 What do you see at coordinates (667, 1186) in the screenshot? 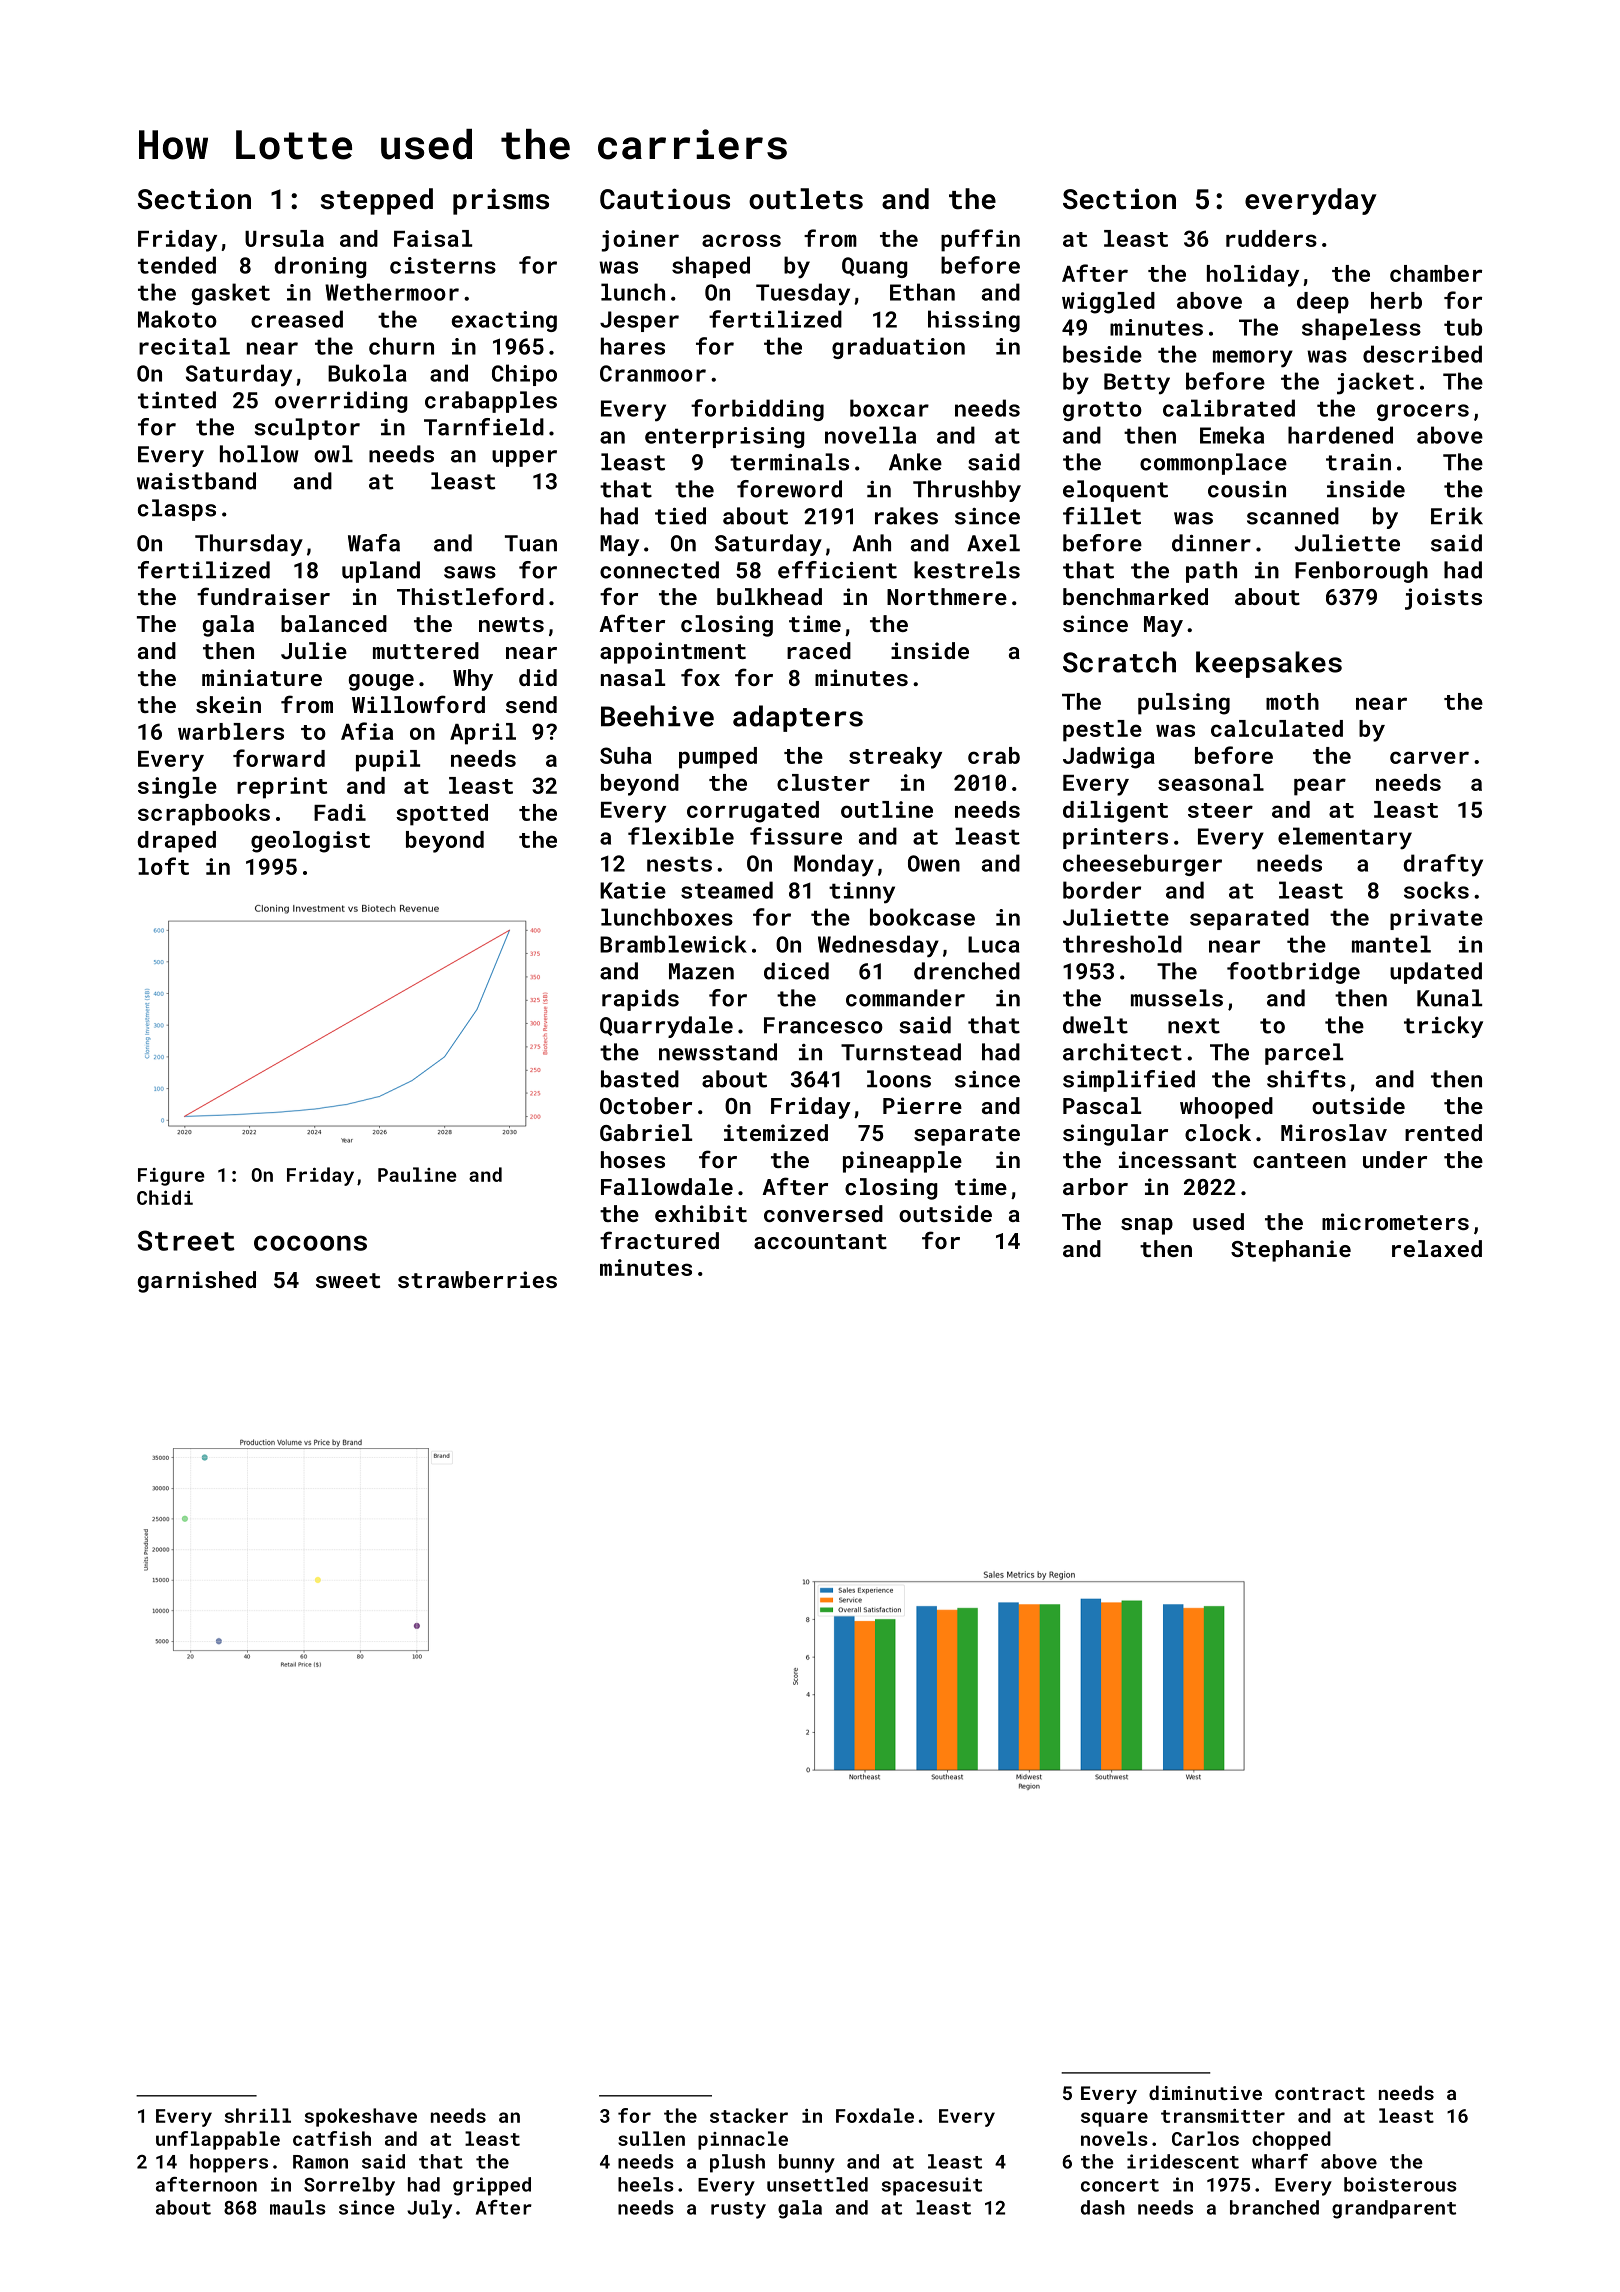
I see `Fallowdale` at bounding box center [667, 1186].
